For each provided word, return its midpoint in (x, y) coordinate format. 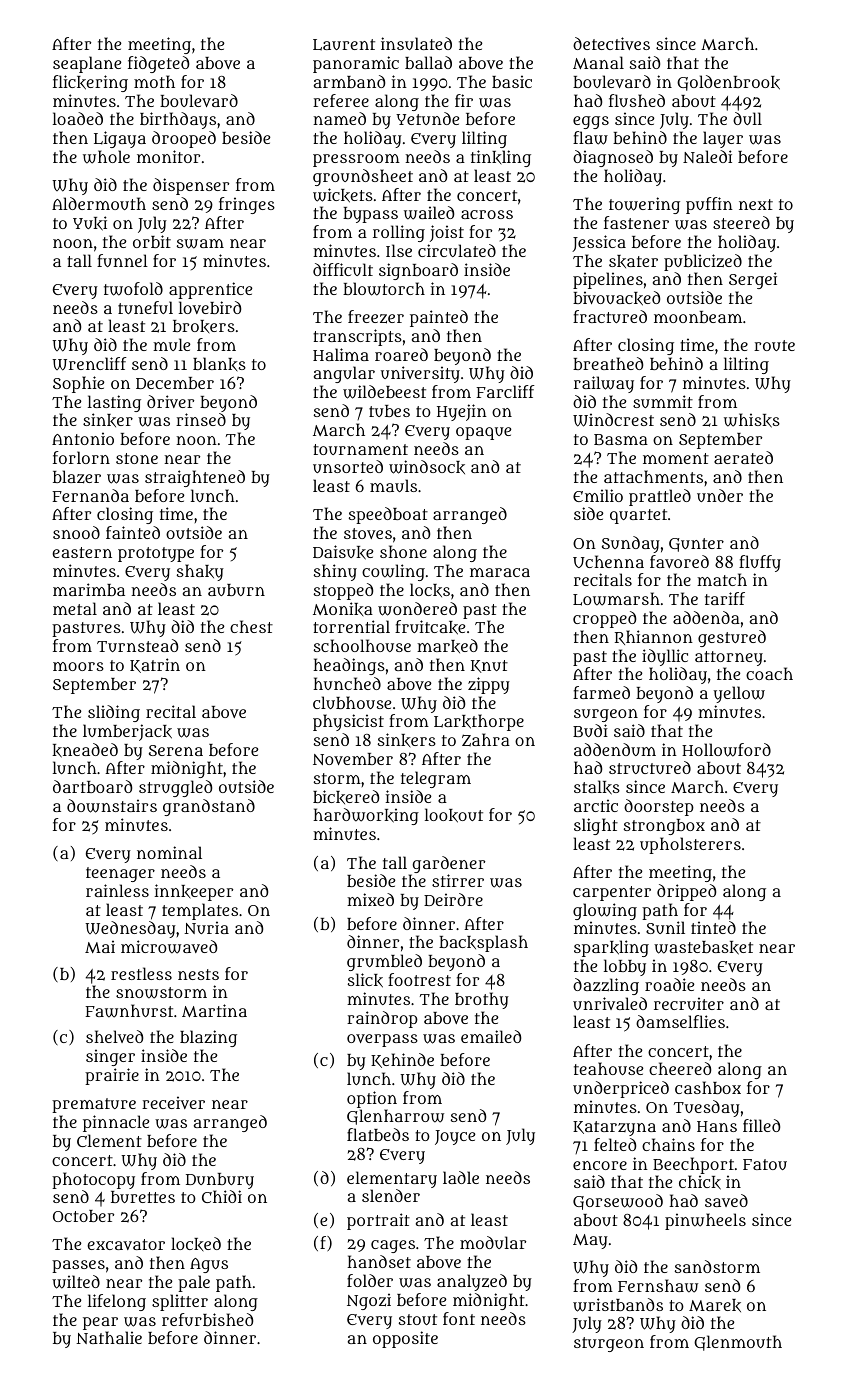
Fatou (765, 1164)
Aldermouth (99, 203)
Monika (343, 609)
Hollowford (726, 750)
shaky (200, 572)
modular (493, 1242)
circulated (457, 250)
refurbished (207, 1319)
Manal (598, 62)
